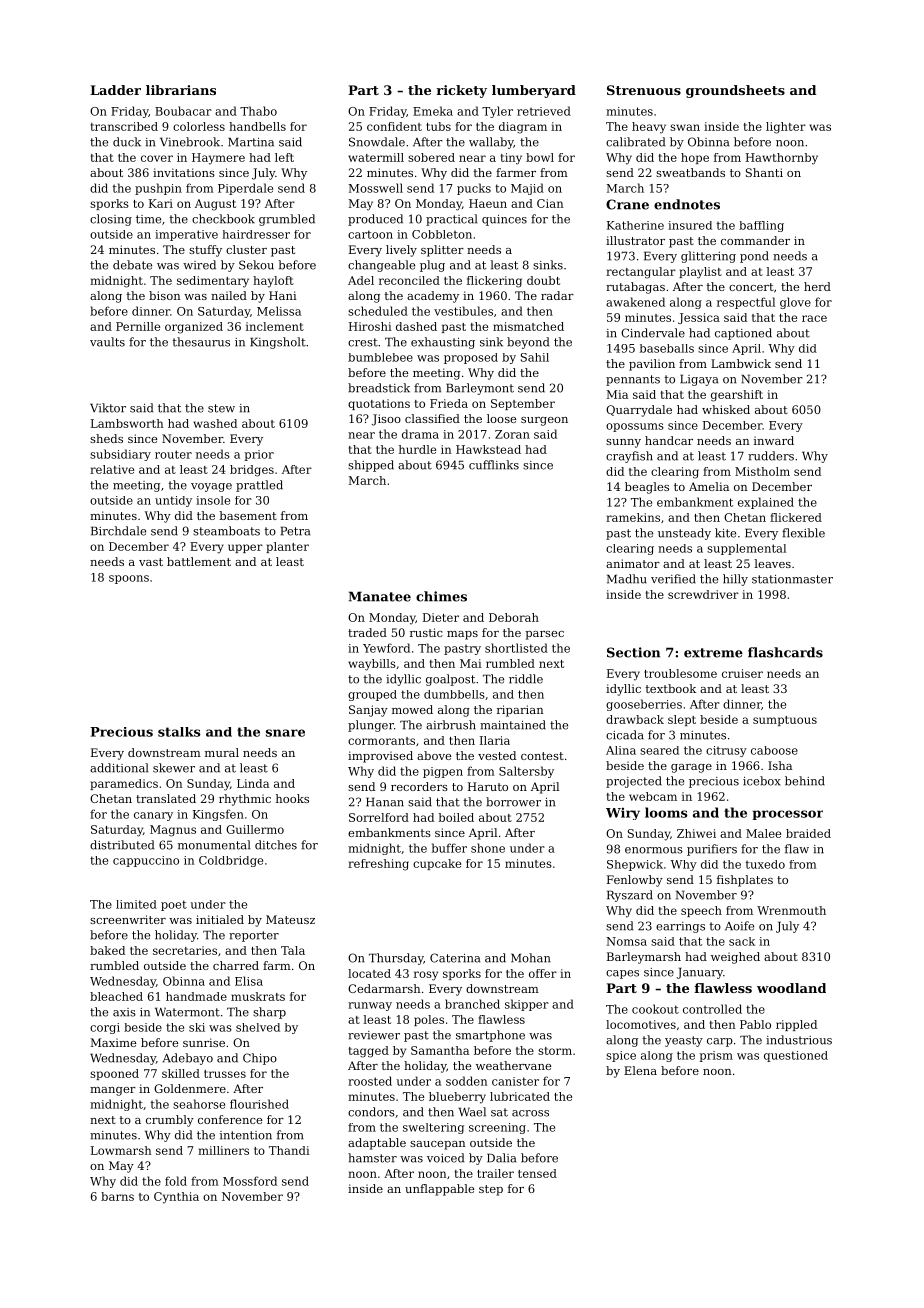 Image resolution: width=924 pixels, height=1308 pixels. Describe the element at coordinates (138, 326) in the document. I see `Pernille` at that location.
